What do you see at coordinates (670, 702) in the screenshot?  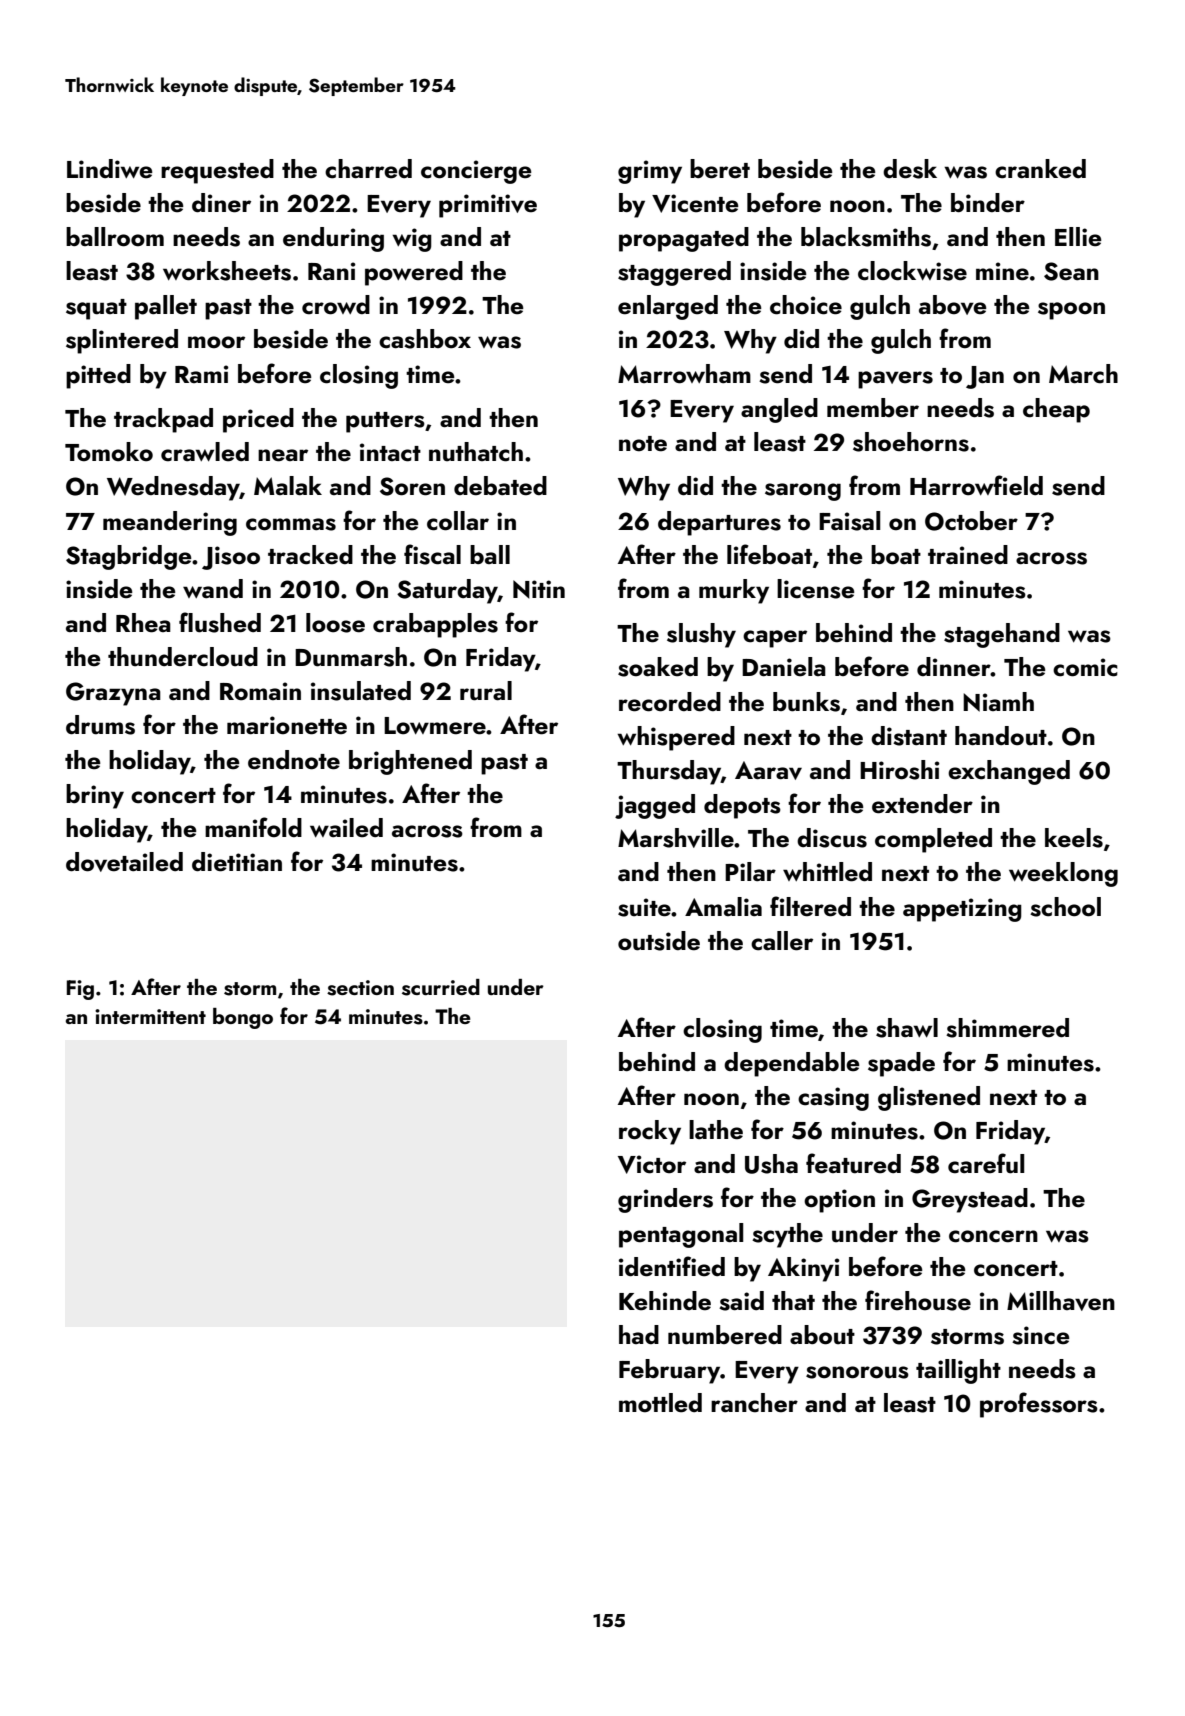 I see `recorded` at bounding box center [670, 702].
